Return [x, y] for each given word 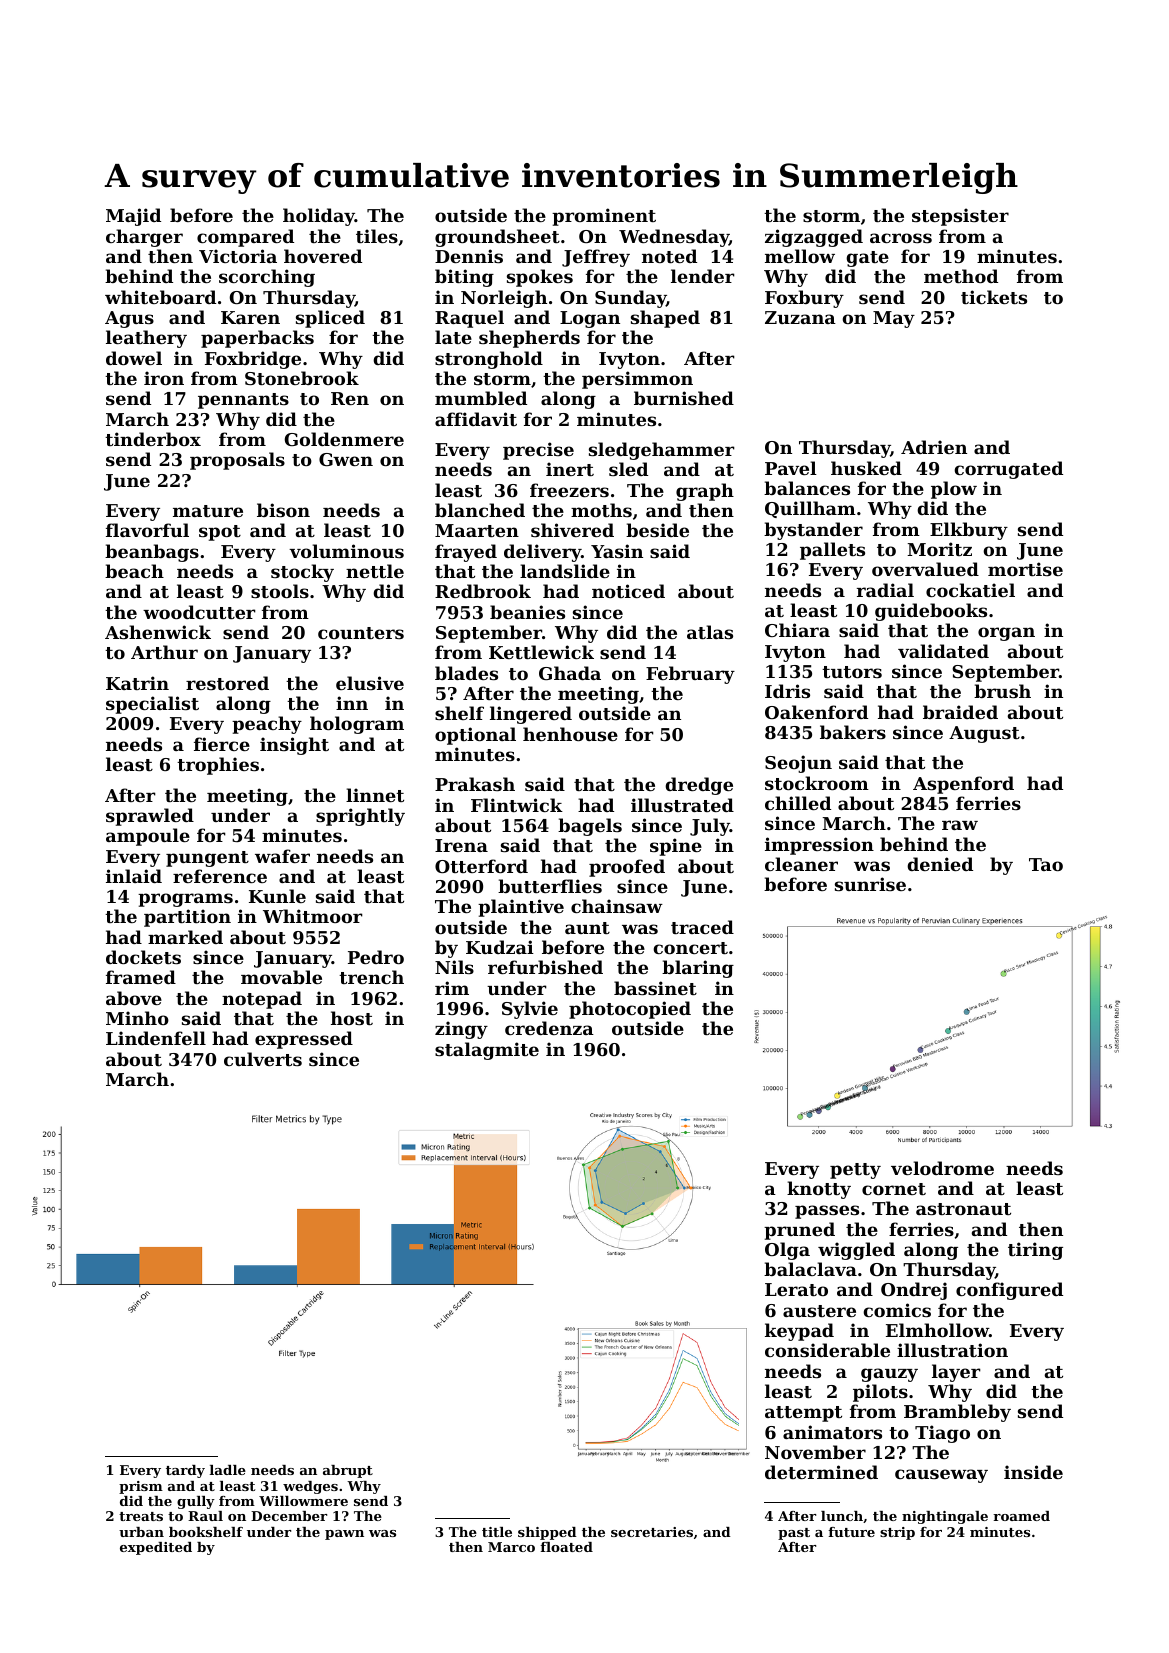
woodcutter [199, 612]
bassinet [655, 988]
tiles [377, 236]
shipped [547, 1533]
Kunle [277, 896]
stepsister [960, 217]
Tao [1046, 864]
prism [141, 1487]
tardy [185, 1471]
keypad [799, 1332]
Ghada [570, 673]
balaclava [810, 1269]
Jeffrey [596, 258]
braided [960, 712]
